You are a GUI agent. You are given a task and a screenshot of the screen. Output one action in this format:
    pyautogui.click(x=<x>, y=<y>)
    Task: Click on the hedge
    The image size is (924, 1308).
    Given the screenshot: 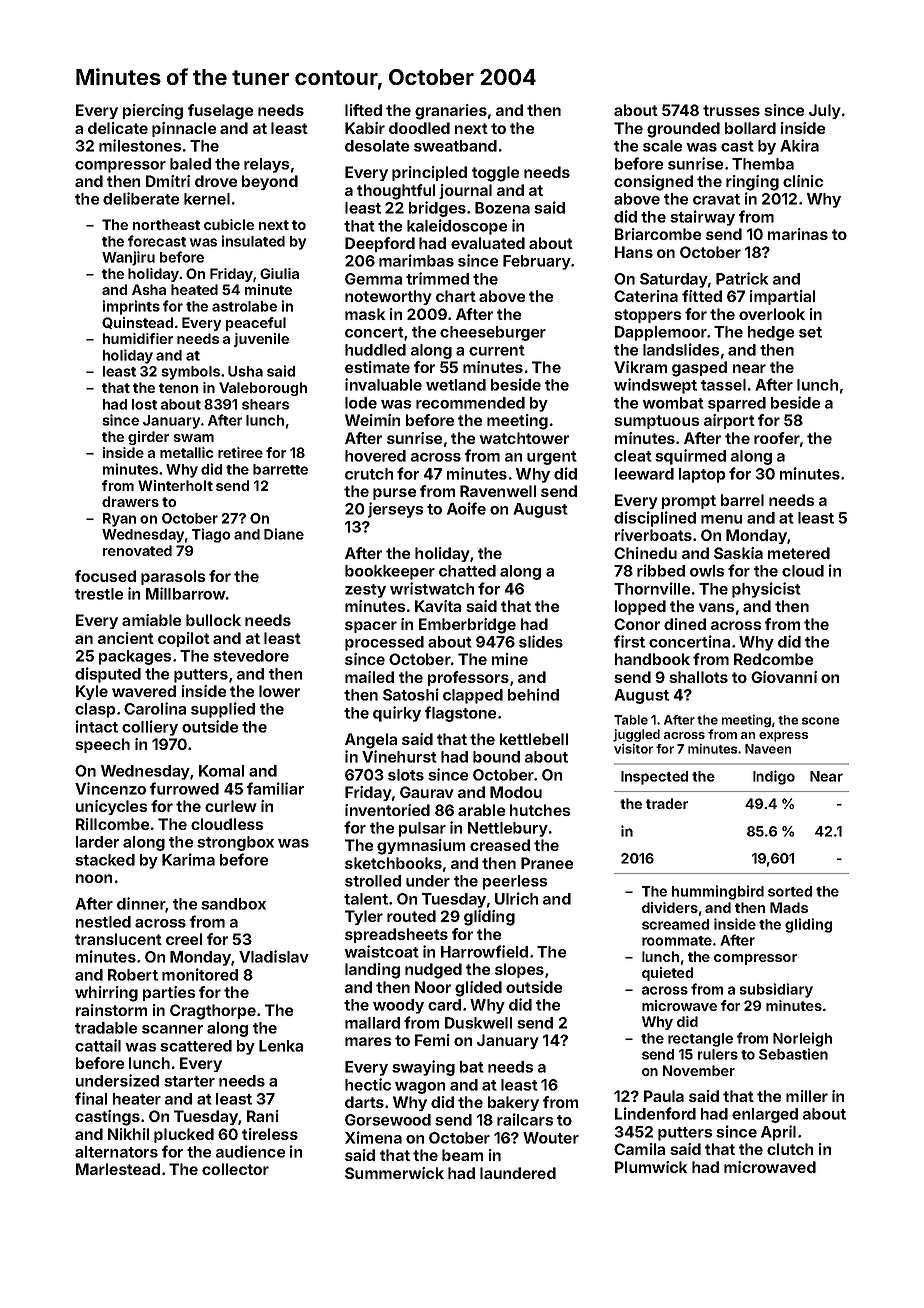 What is the action you would take?
    pyautogui.click(x=771, y=333)
